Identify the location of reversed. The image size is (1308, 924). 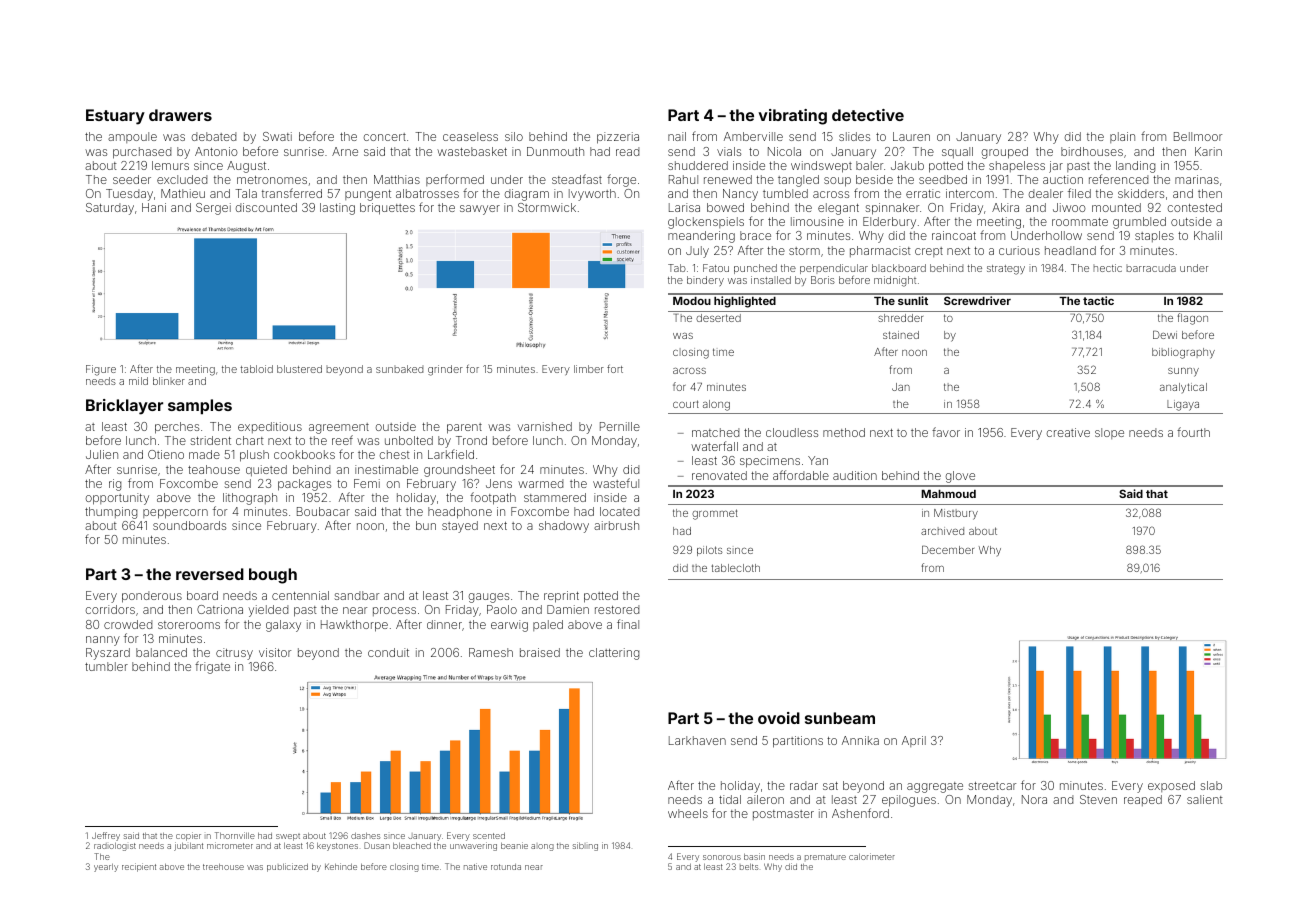
(210, 574).
